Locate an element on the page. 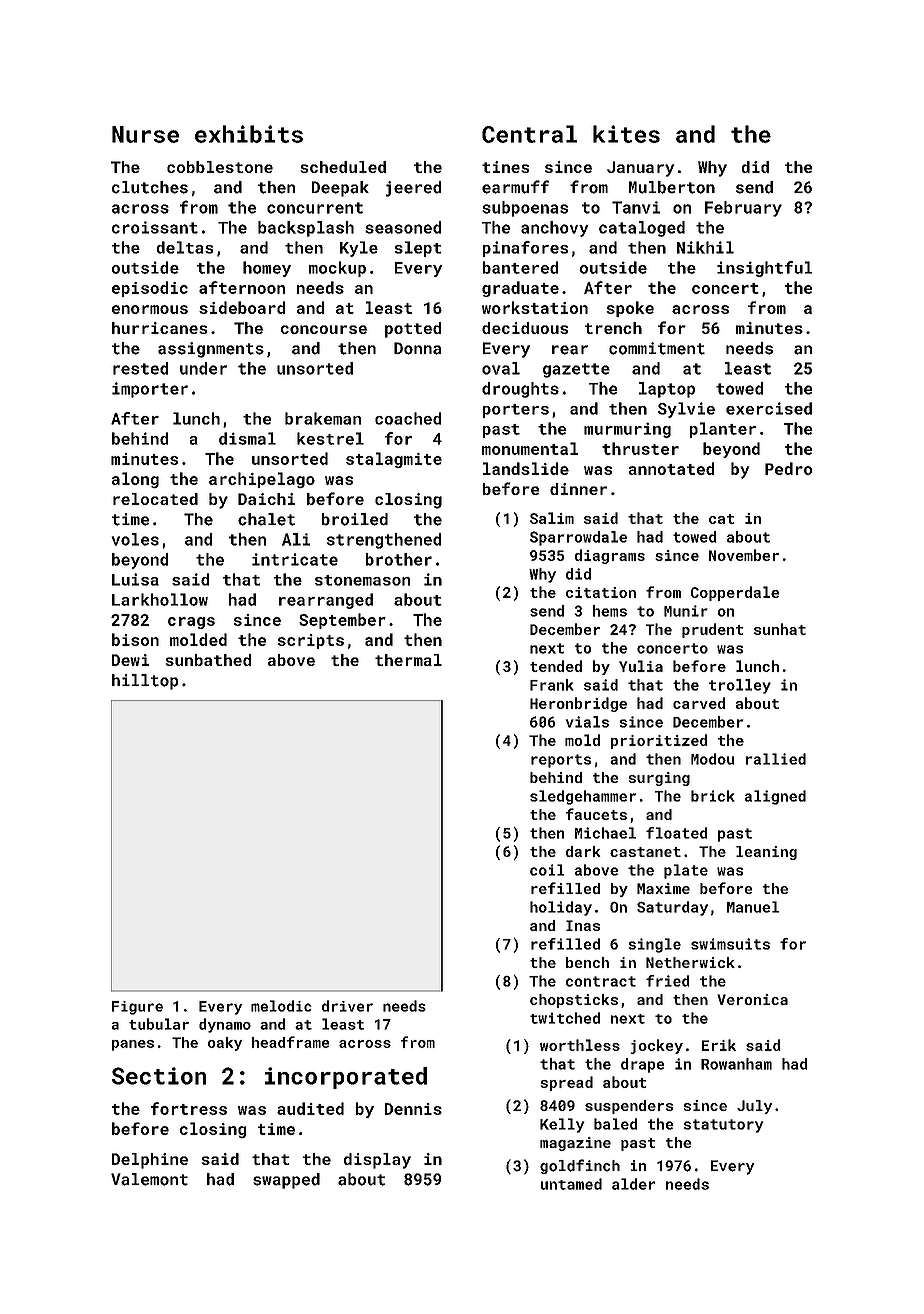 Image resolution: width=924 pixels, height=1314 pixels. exercised is located at coordinates (769, 408).
